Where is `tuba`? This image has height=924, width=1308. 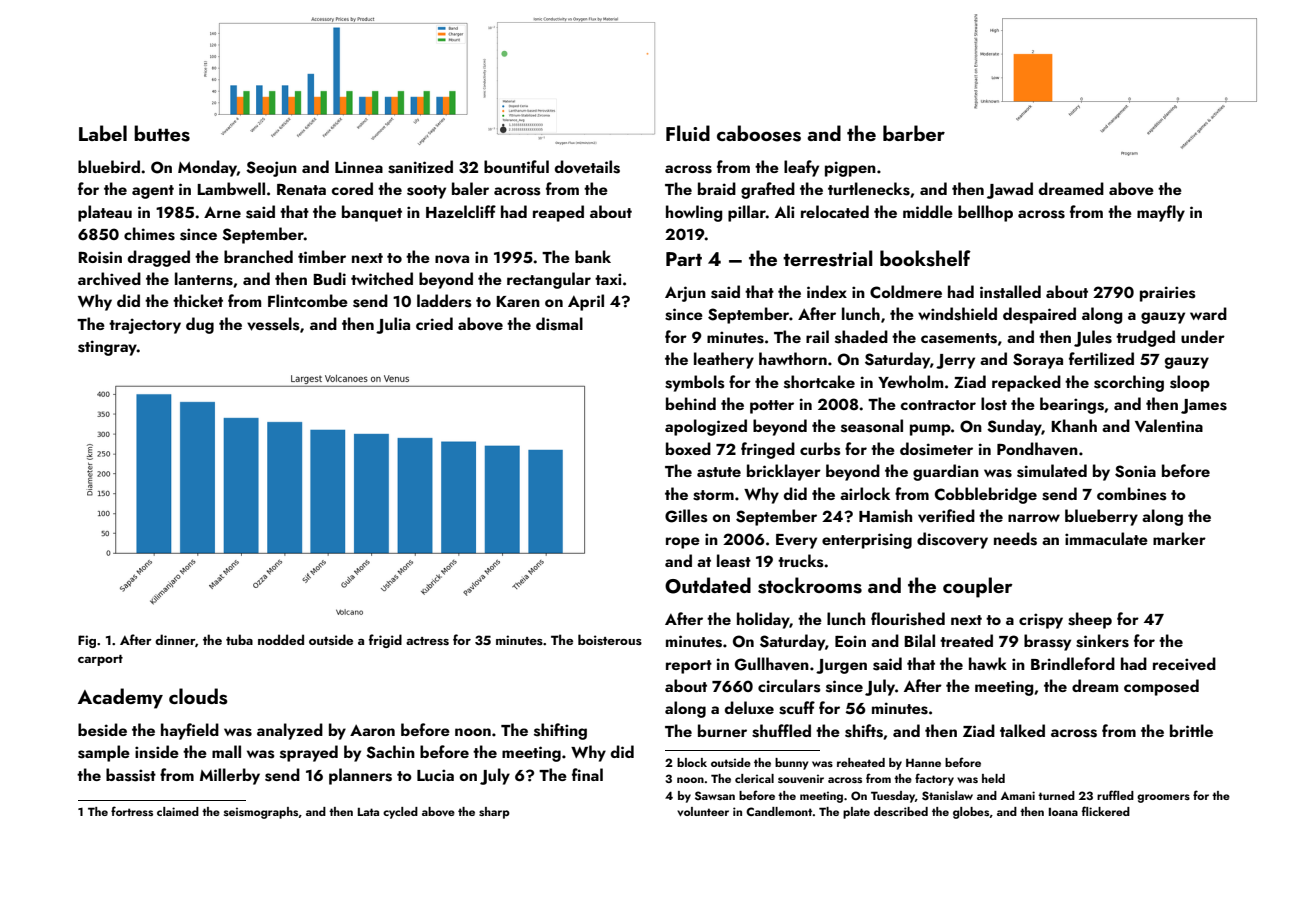
tuba is located at coordinates (239, 639).
